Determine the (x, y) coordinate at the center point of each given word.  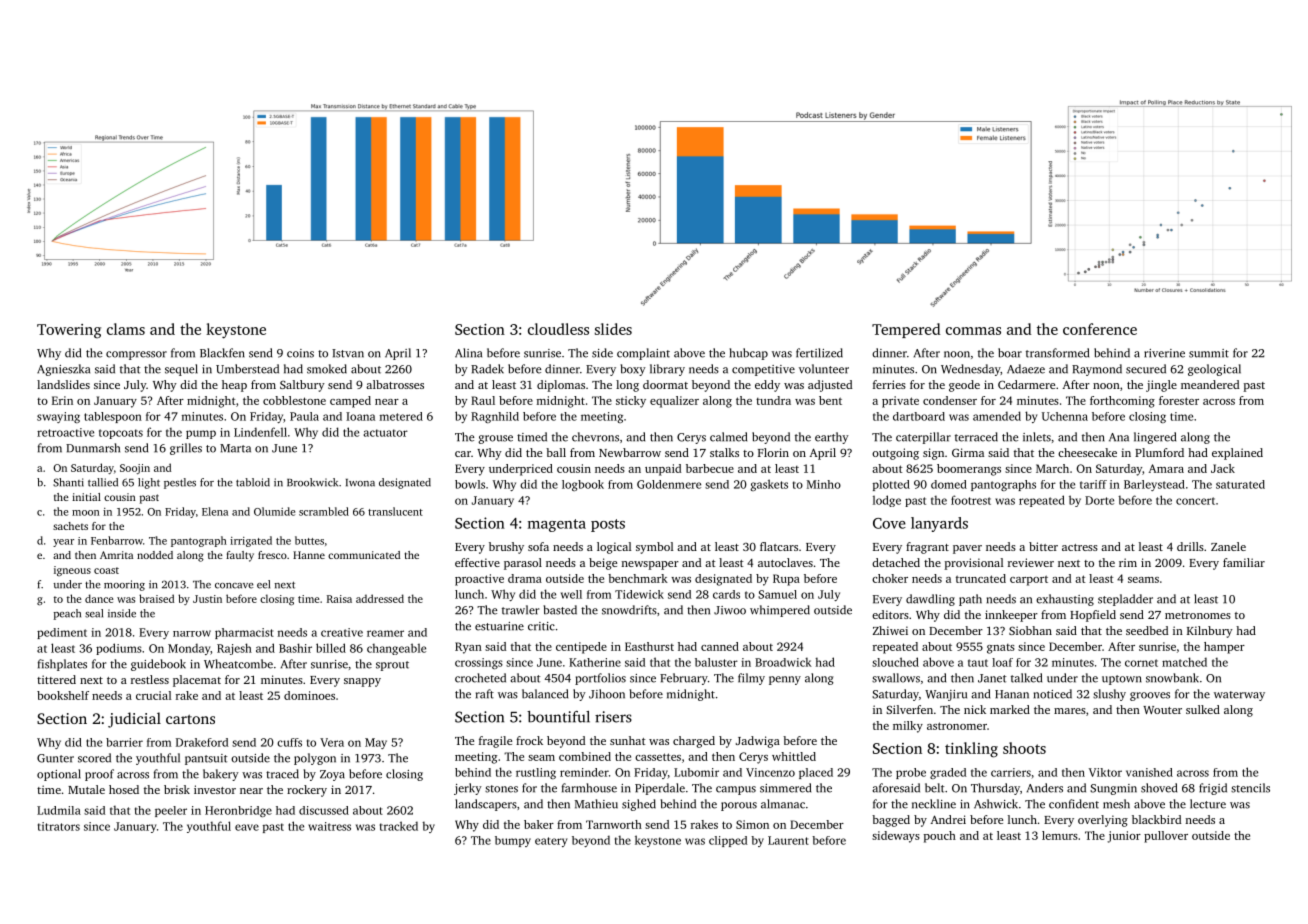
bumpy (513, 841)
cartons (190, 719)
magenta (557, 525)
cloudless (558, 329)
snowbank (1172, 678)
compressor (136, 355)
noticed (1053, 694)
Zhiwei (890, 630)
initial (86, 497)
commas (973, 331)
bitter (1043, 546)
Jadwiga (758, 742)
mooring (124, 585)
